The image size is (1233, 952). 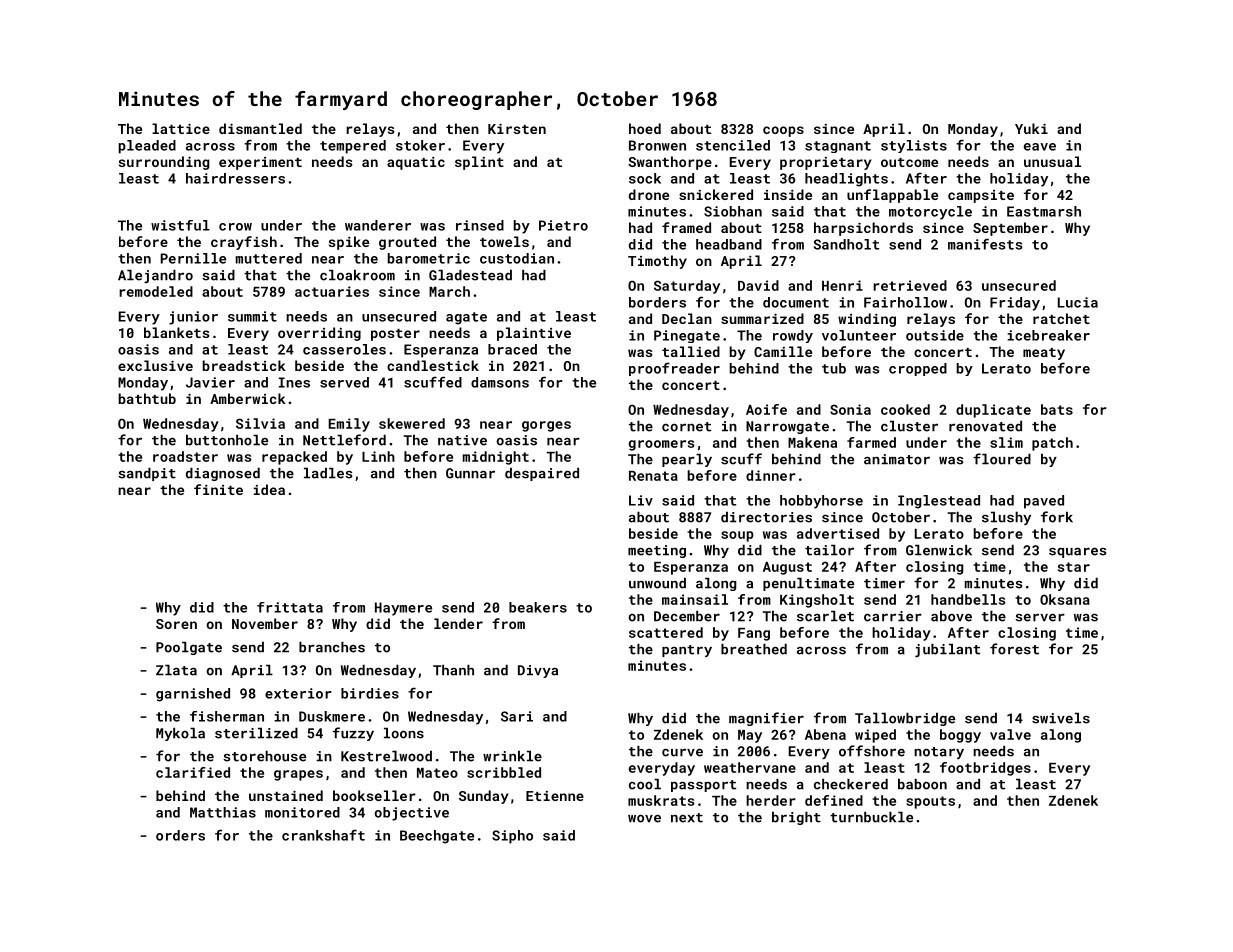 What do you see at coordinates (517, 716) in the screenshot?
I see `Sari` at bounding box center [517, 716].
